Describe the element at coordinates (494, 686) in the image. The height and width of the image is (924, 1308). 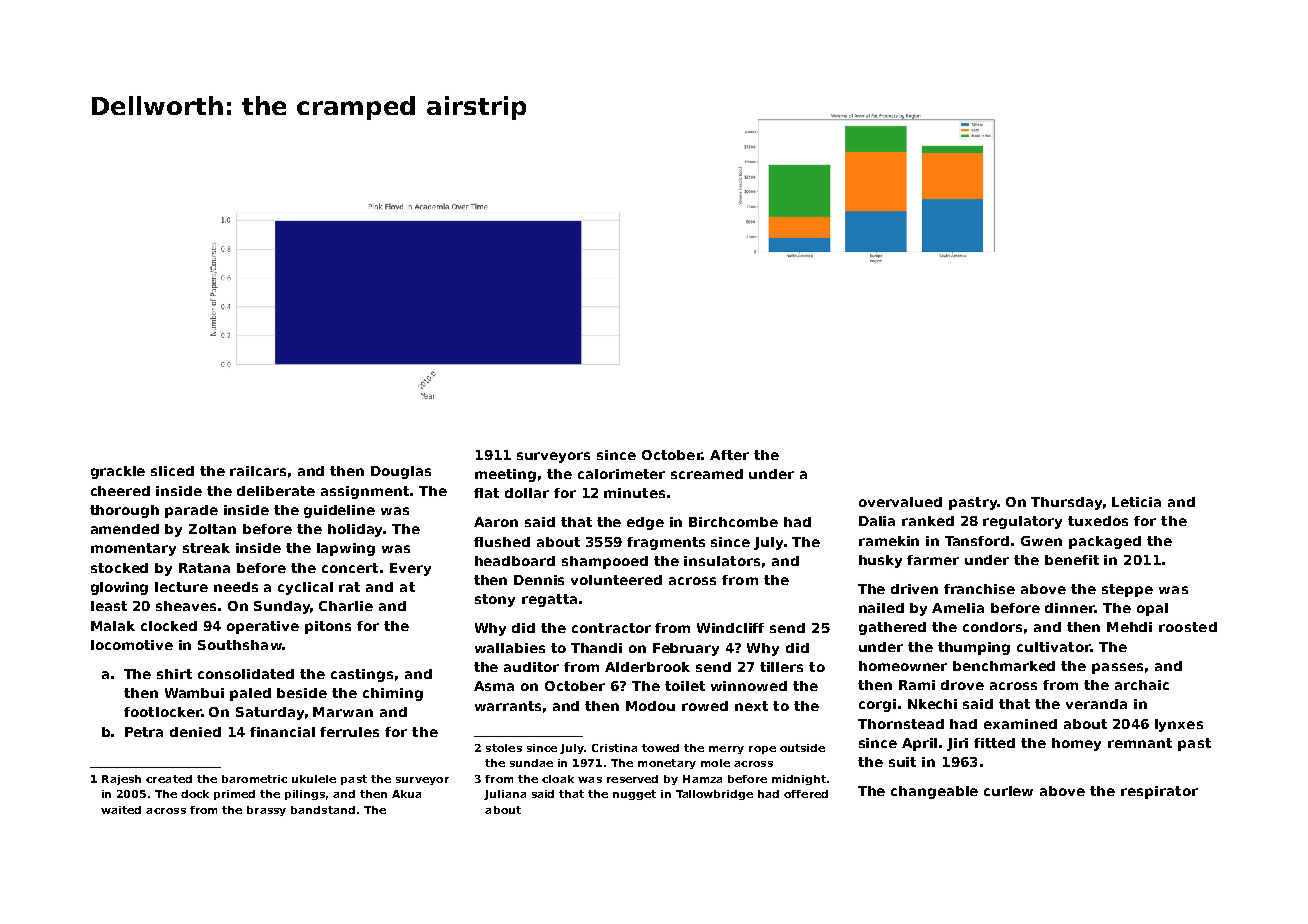
I see `Asma` at that location.
